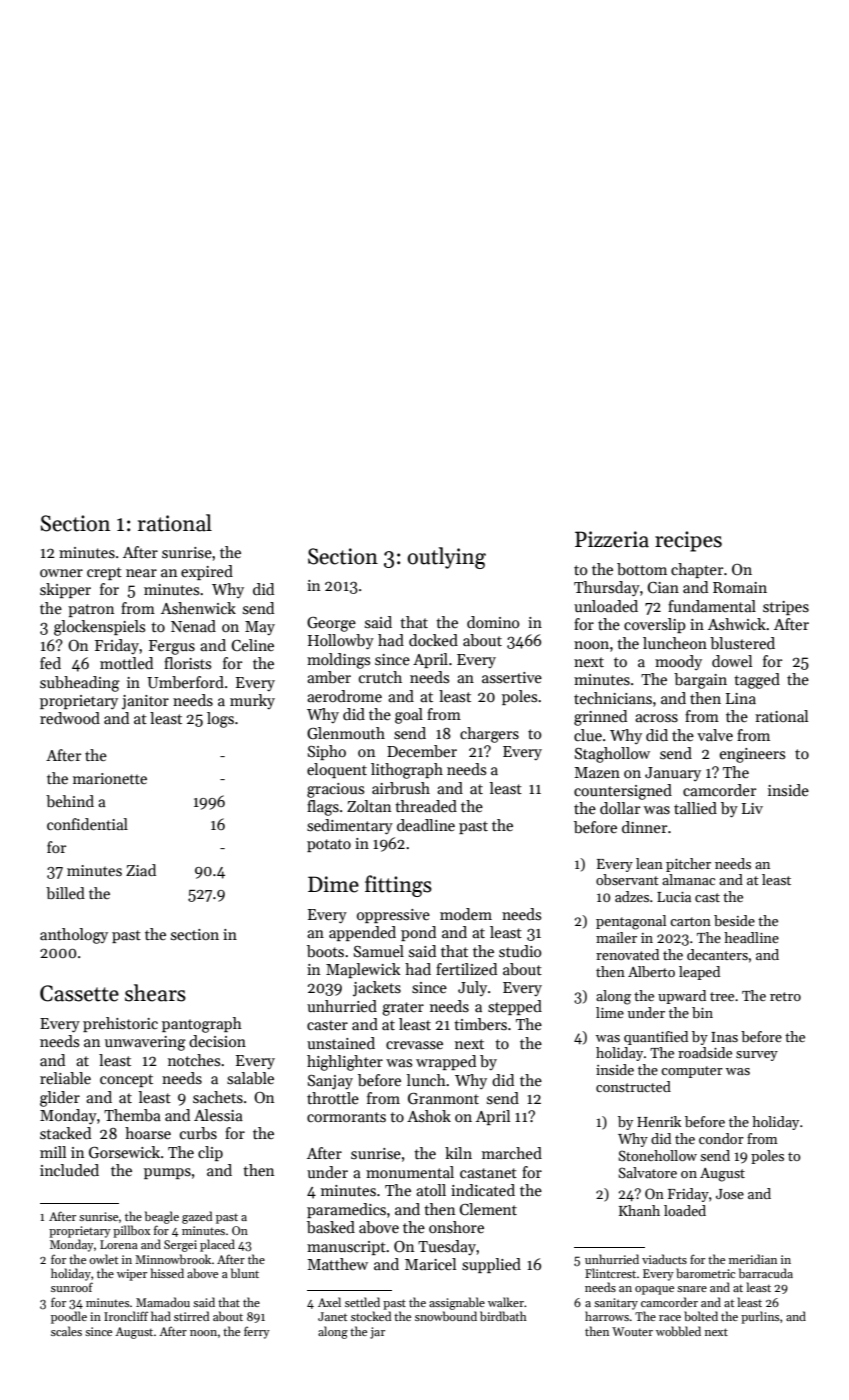  What do you see at coordinates (426, 825) in the page?
I see `deadline` at bounding box center [426, 825].
